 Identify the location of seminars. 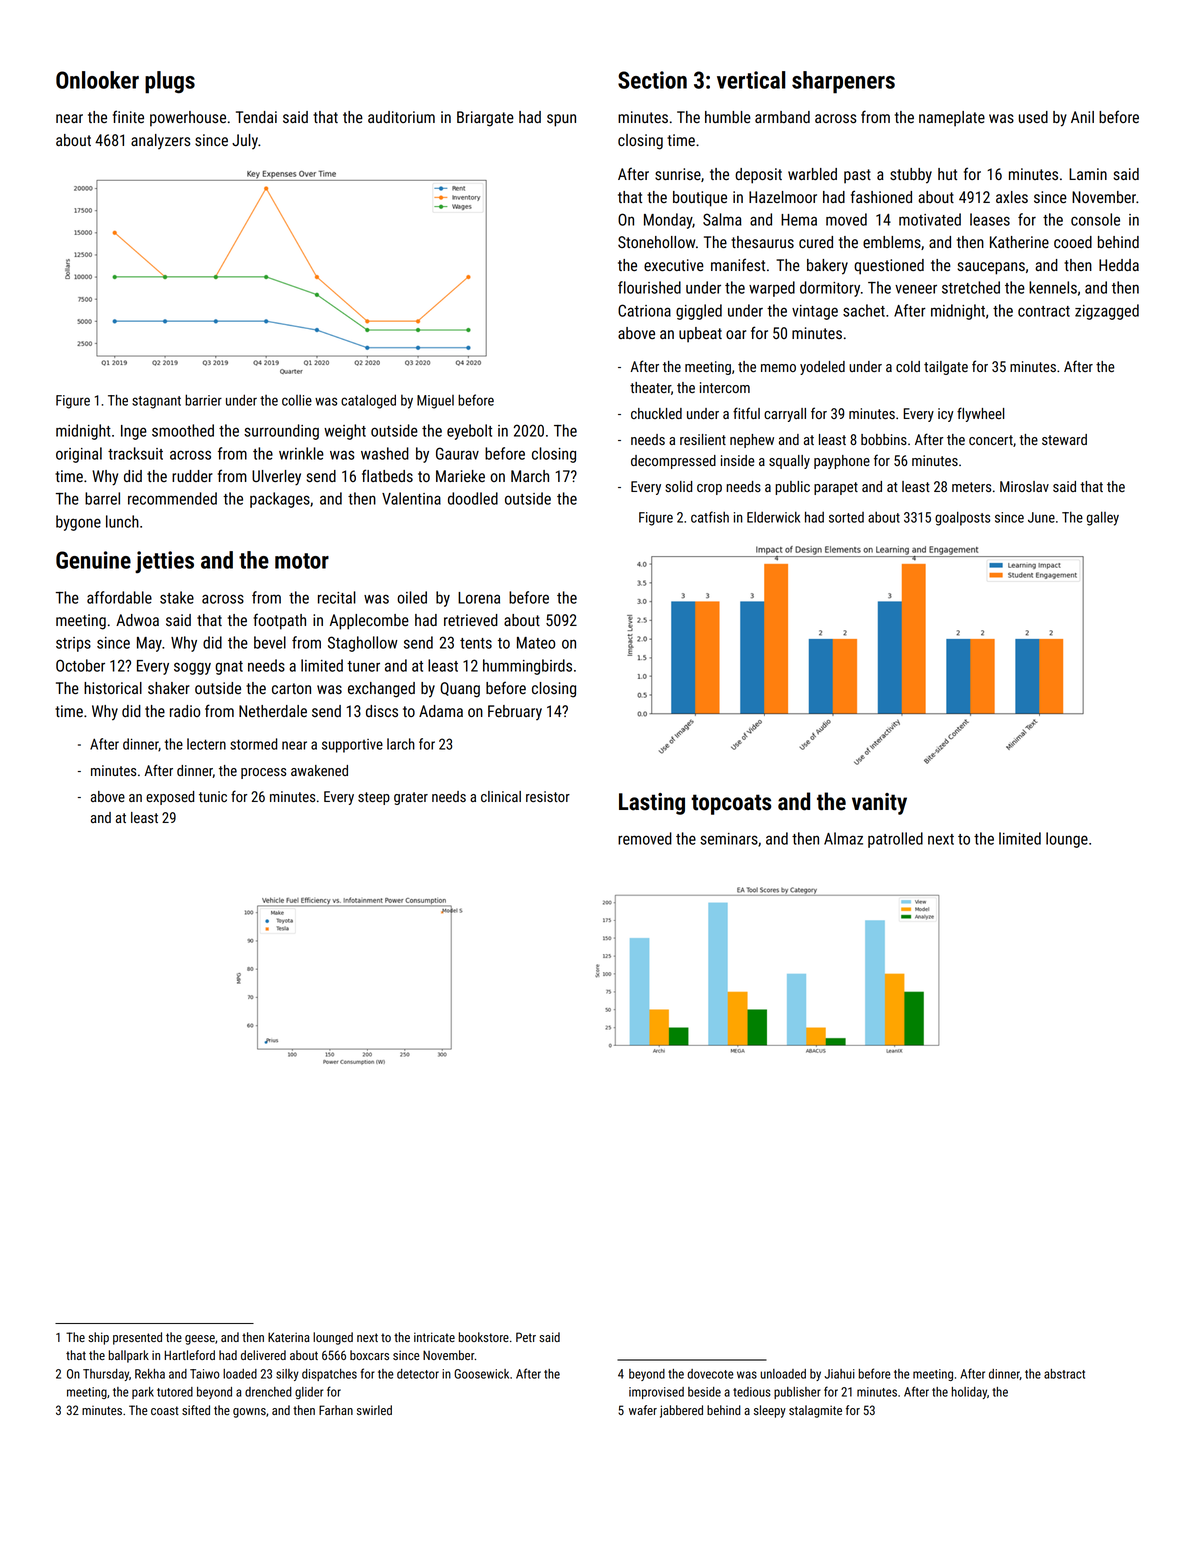
(729, 839).
